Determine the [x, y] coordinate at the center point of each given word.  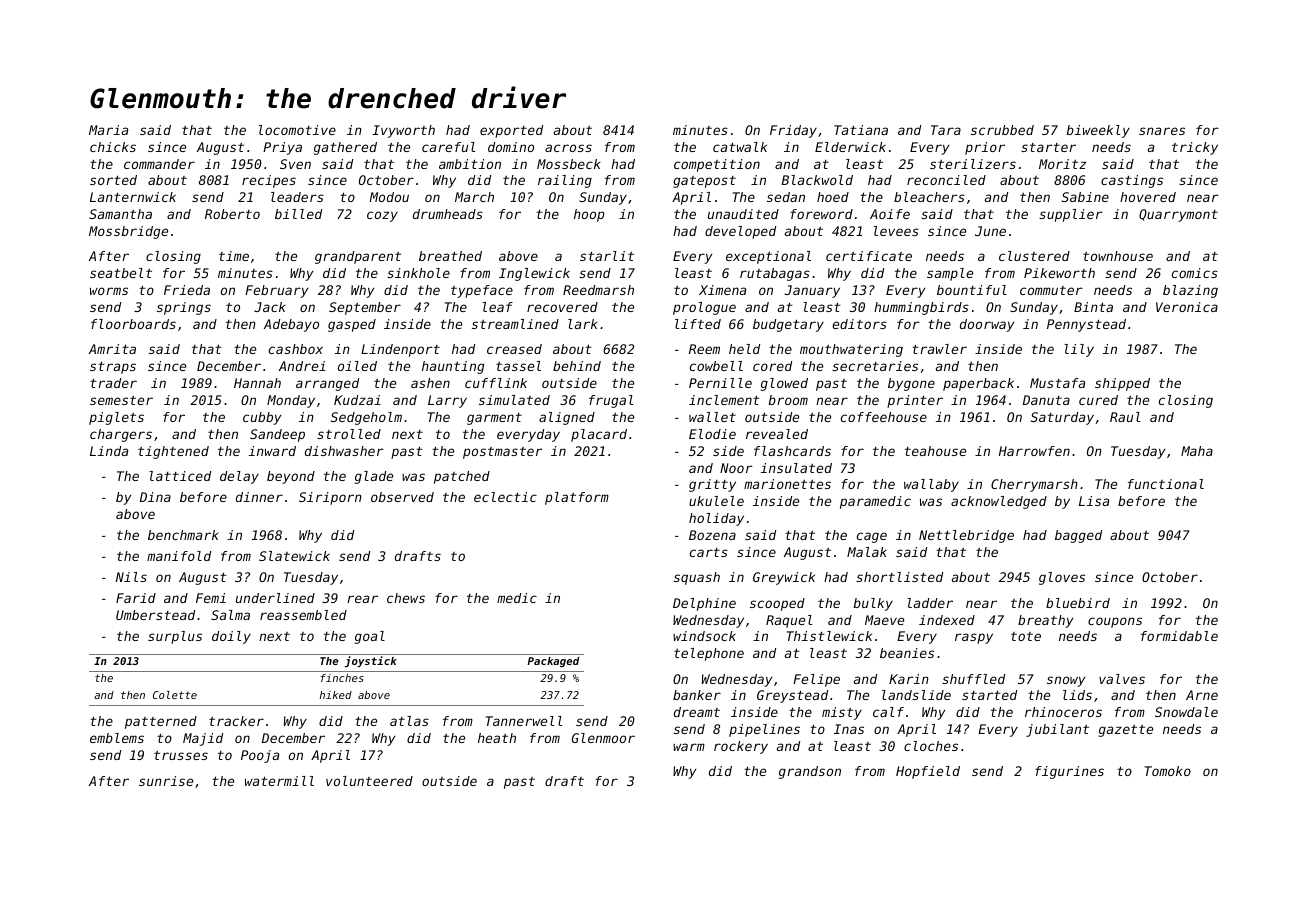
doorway [987, 325]
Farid [136, 598]
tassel [518, 366]
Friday [793, 131]
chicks [113, 147]
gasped [352, 325]
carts [709, 552]
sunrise [166, 781]
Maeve [884, 620]
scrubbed [1002, 130]
